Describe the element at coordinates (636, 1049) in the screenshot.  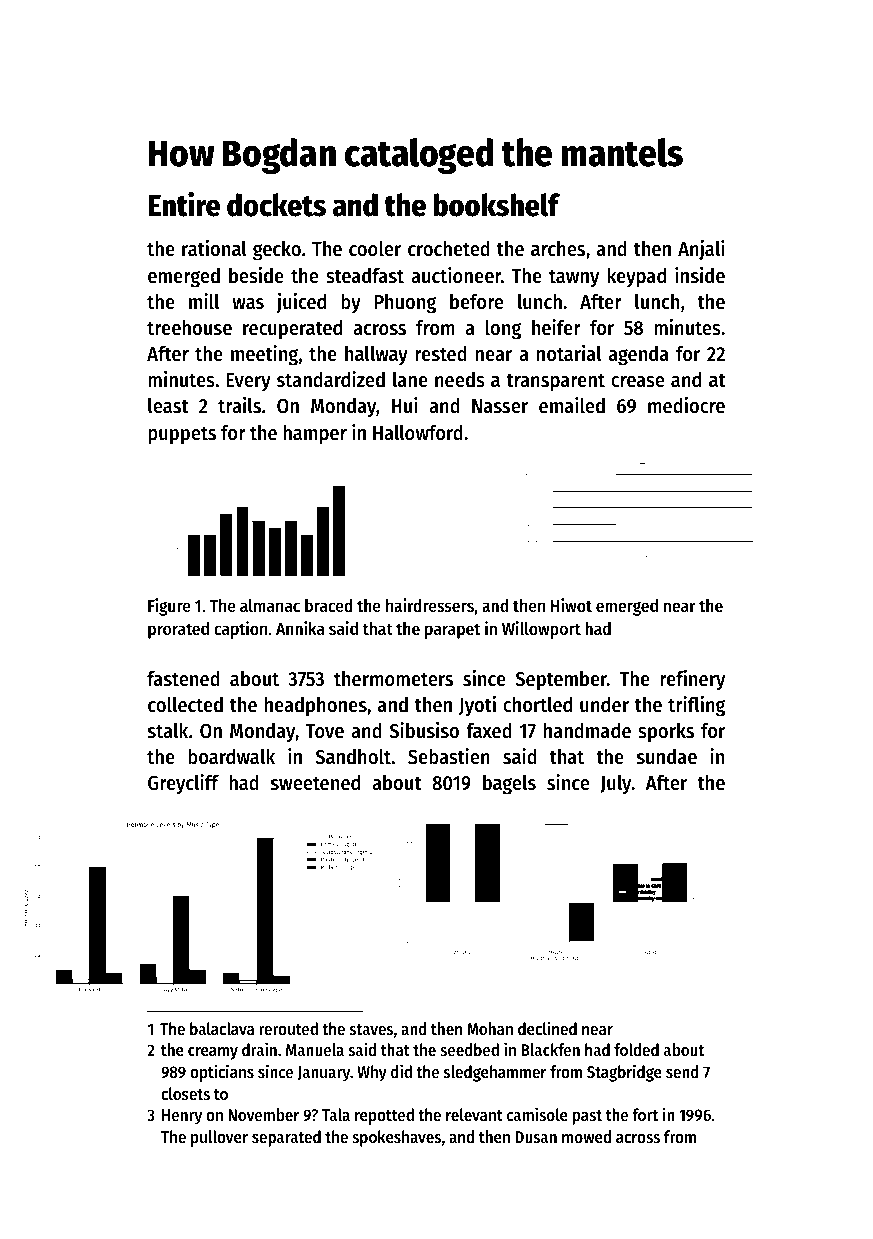
I see `folded` at that location.
